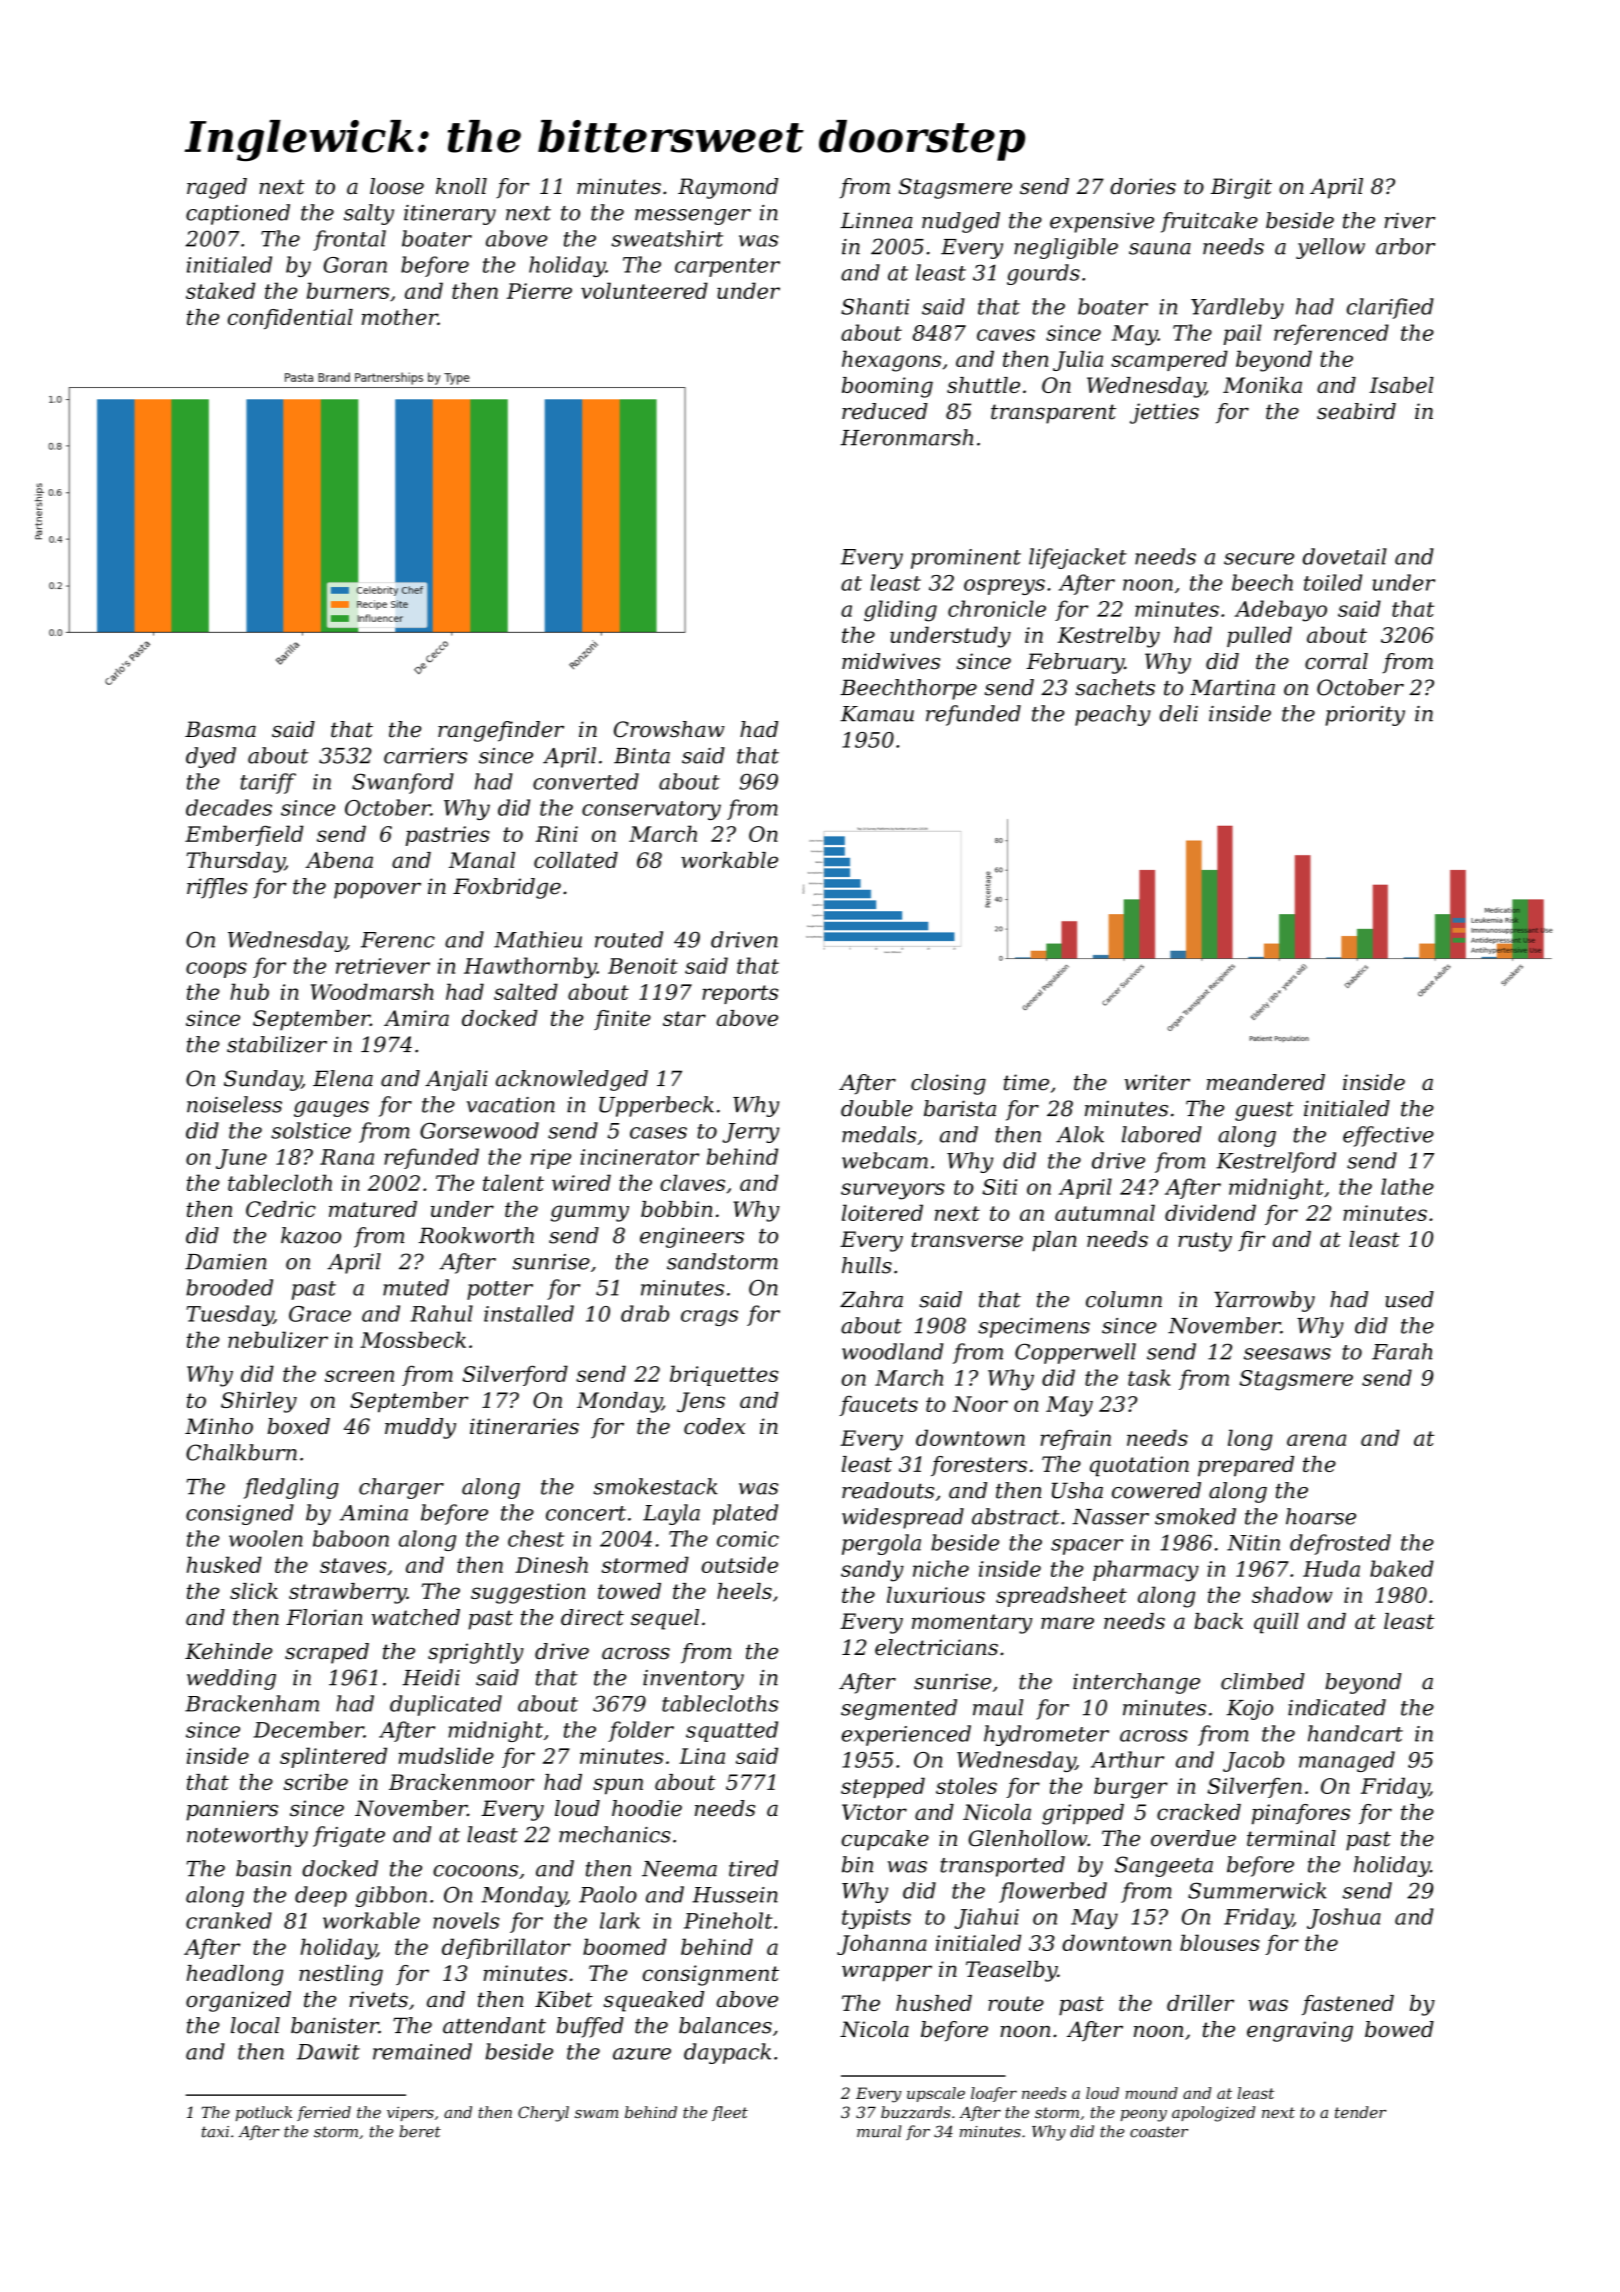  What do you see at coordinates (1143, 186) in the screenshot?
I see `dories` at bounding box center [1143, 186].
